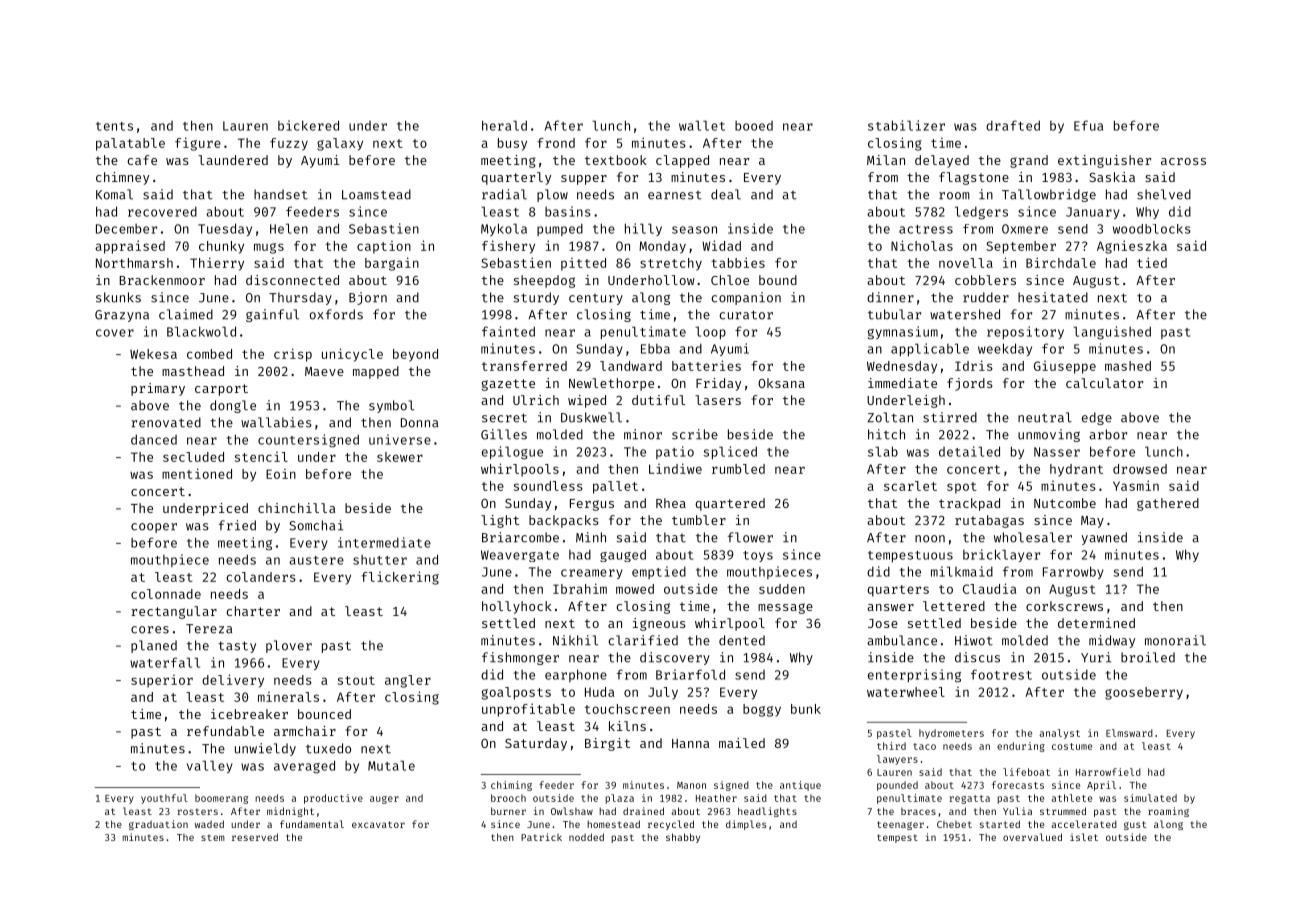  What do you see at coordinates (281, 194) in the image?
I see `handset` at bounding box center [281, 194].
